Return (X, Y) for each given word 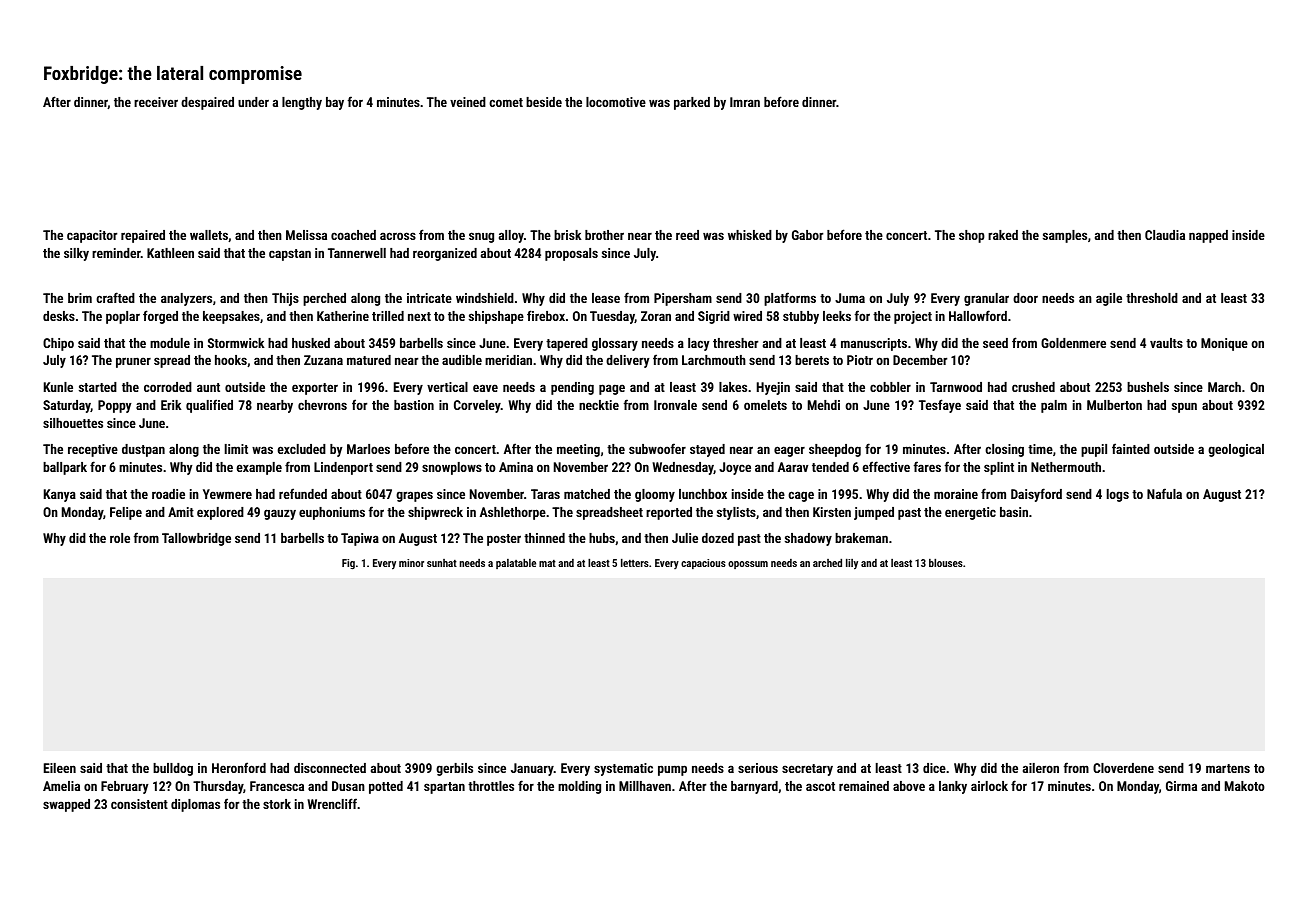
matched (587, 494)
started (98, 387)
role (120, 538)
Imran (745, 102)
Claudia (1165, 235)
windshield (485, 298)
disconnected (330, 768)
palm (1054, 406)
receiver (156, 102)
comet (506, 102)
